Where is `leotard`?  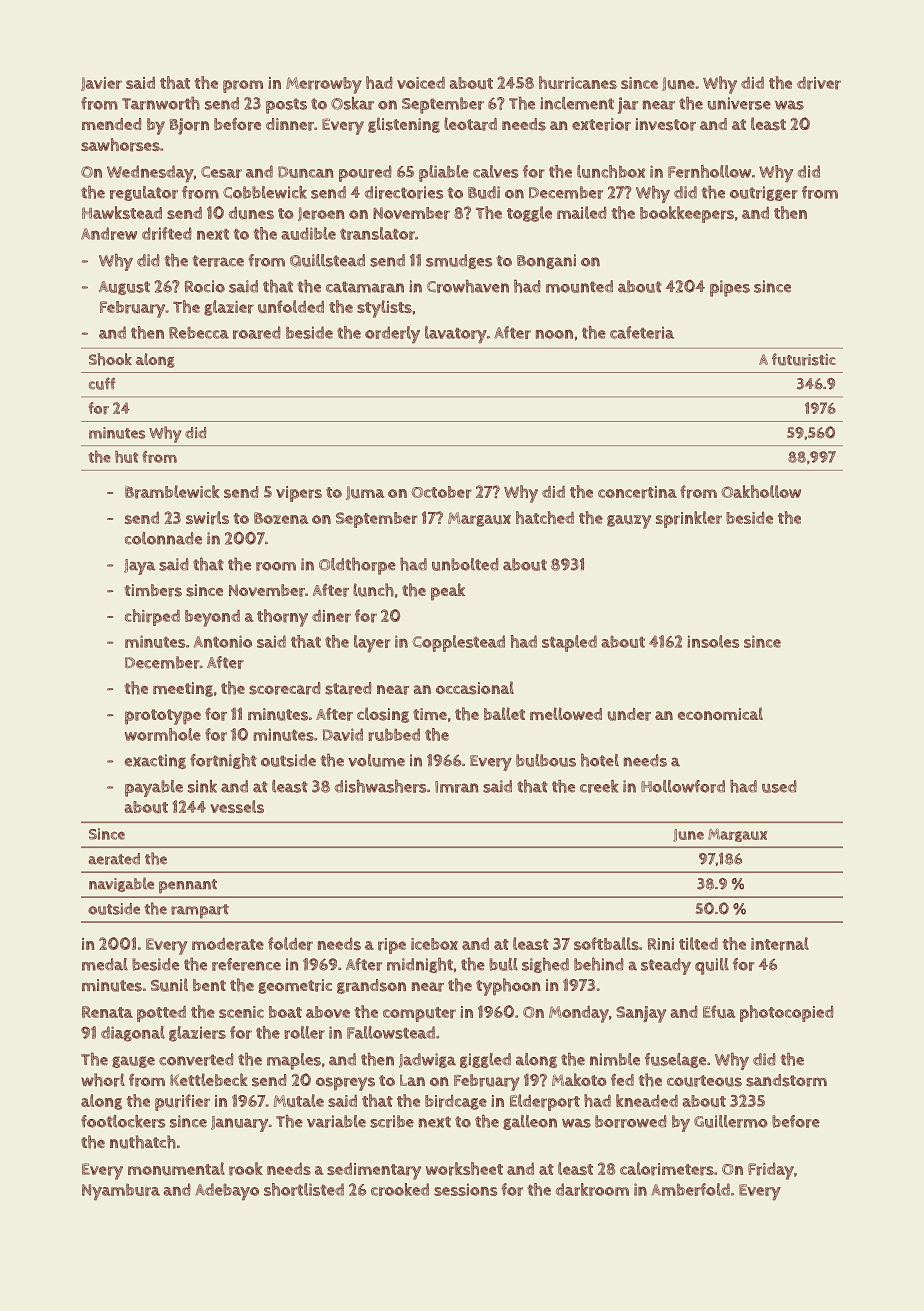 leotard is located at coordinates (470, 124).
